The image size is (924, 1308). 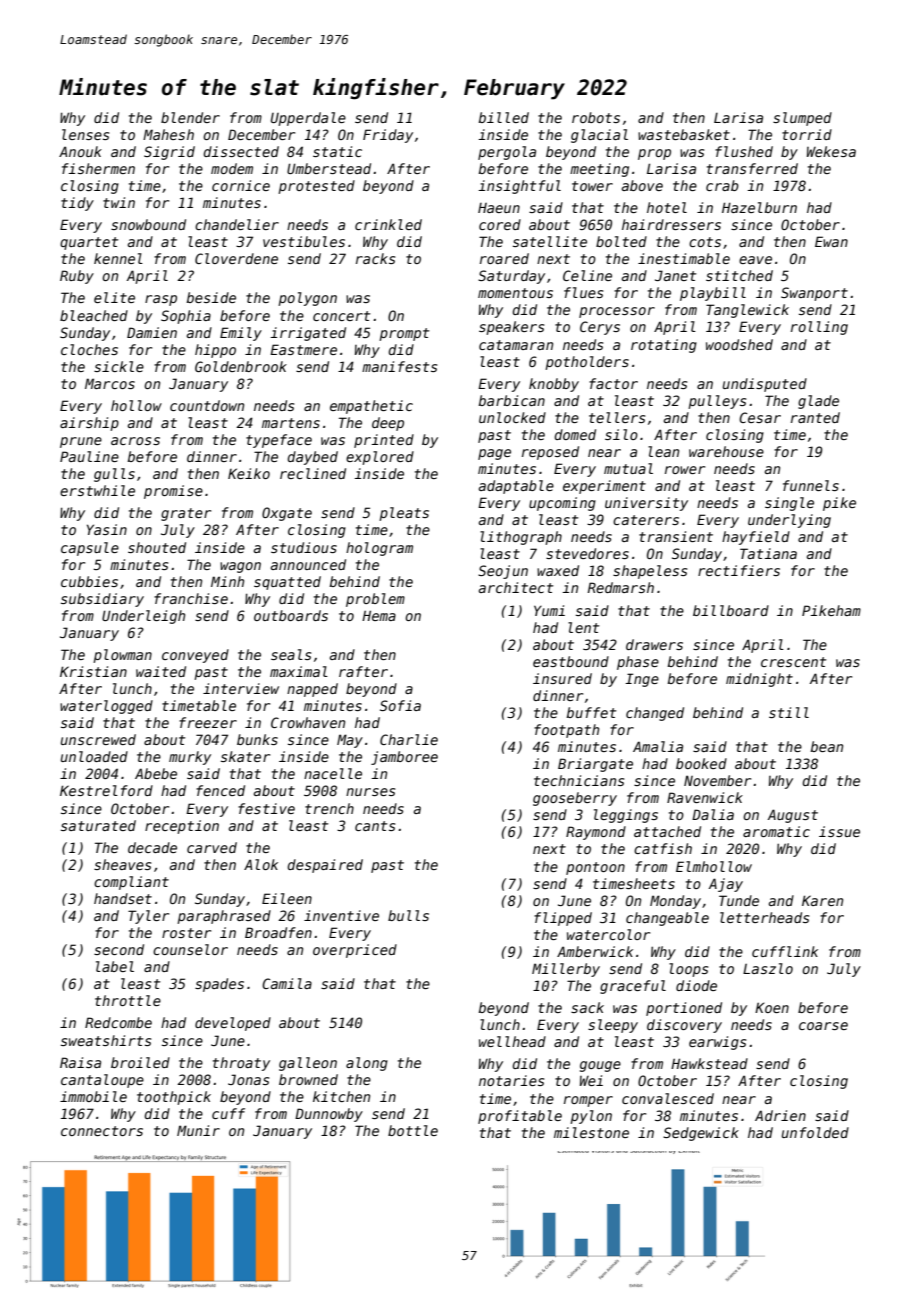 What do you see at coordinates (726, 885) in the document?
I see `Ajay` at bounding box center [726, 885].
